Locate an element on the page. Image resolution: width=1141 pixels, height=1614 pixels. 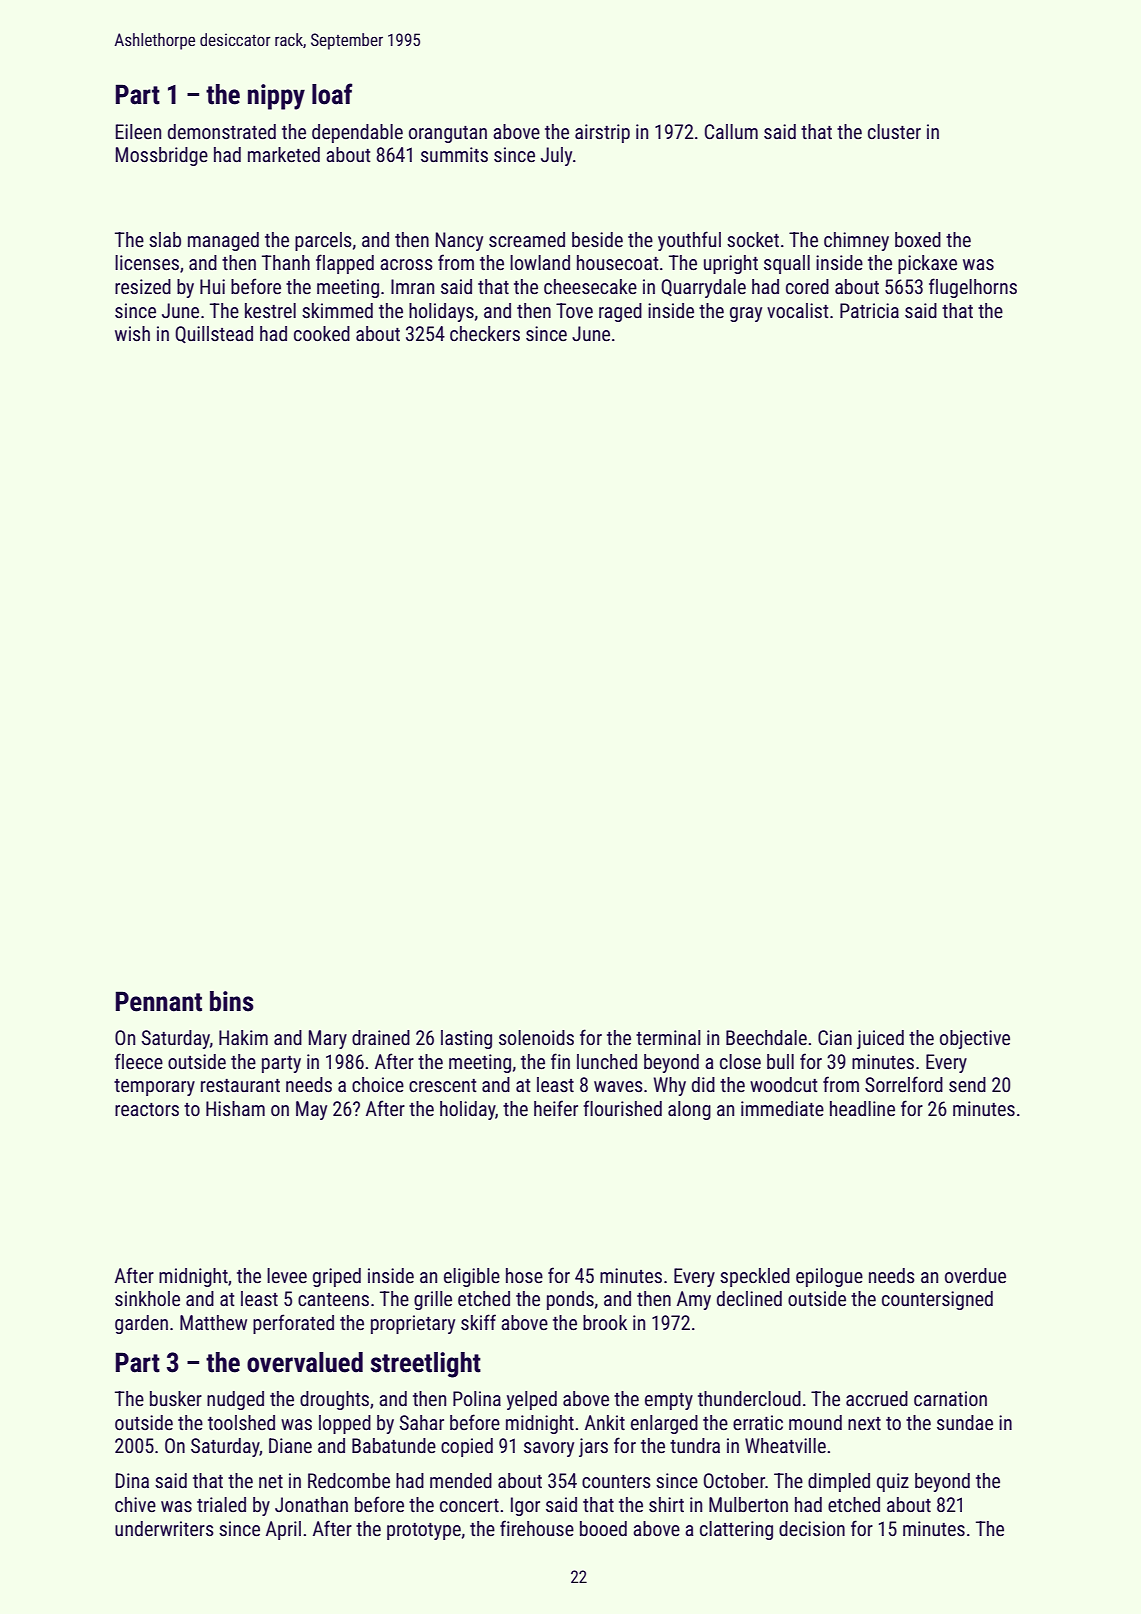
Pennant is located at coordinates (159, 1001).
